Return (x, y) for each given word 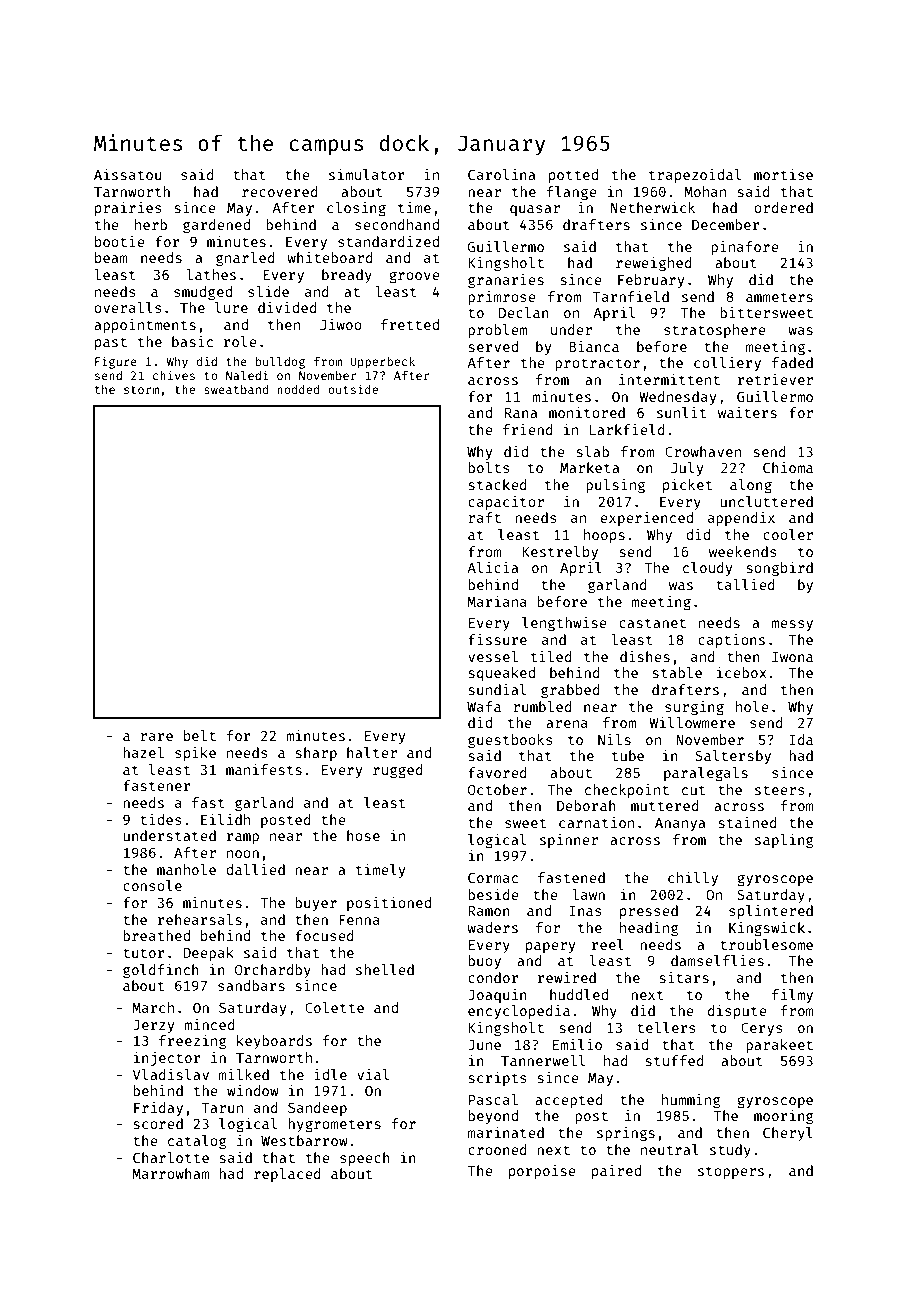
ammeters (779, 297)
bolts (488, 467)
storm (141, 390)
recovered (280, 191)
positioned (389, 904)
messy (792, 625)
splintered (771, 912)
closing (356, 209)
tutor (144, 953)
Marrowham (171, 1173)
